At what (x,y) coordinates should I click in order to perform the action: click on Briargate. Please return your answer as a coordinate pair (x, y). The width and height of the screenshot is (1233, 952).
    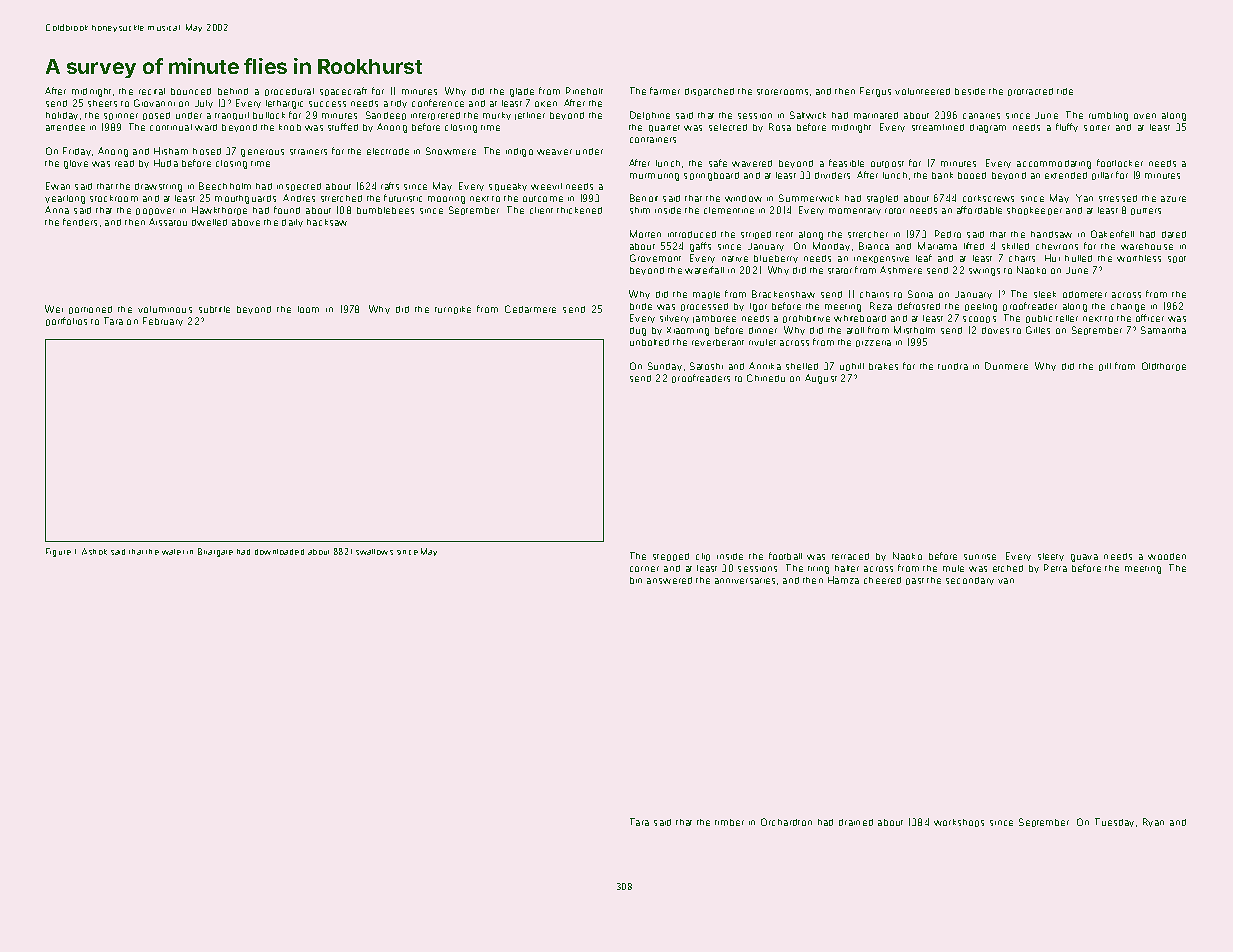
    Looking at the image, I should click on (215, 552).
